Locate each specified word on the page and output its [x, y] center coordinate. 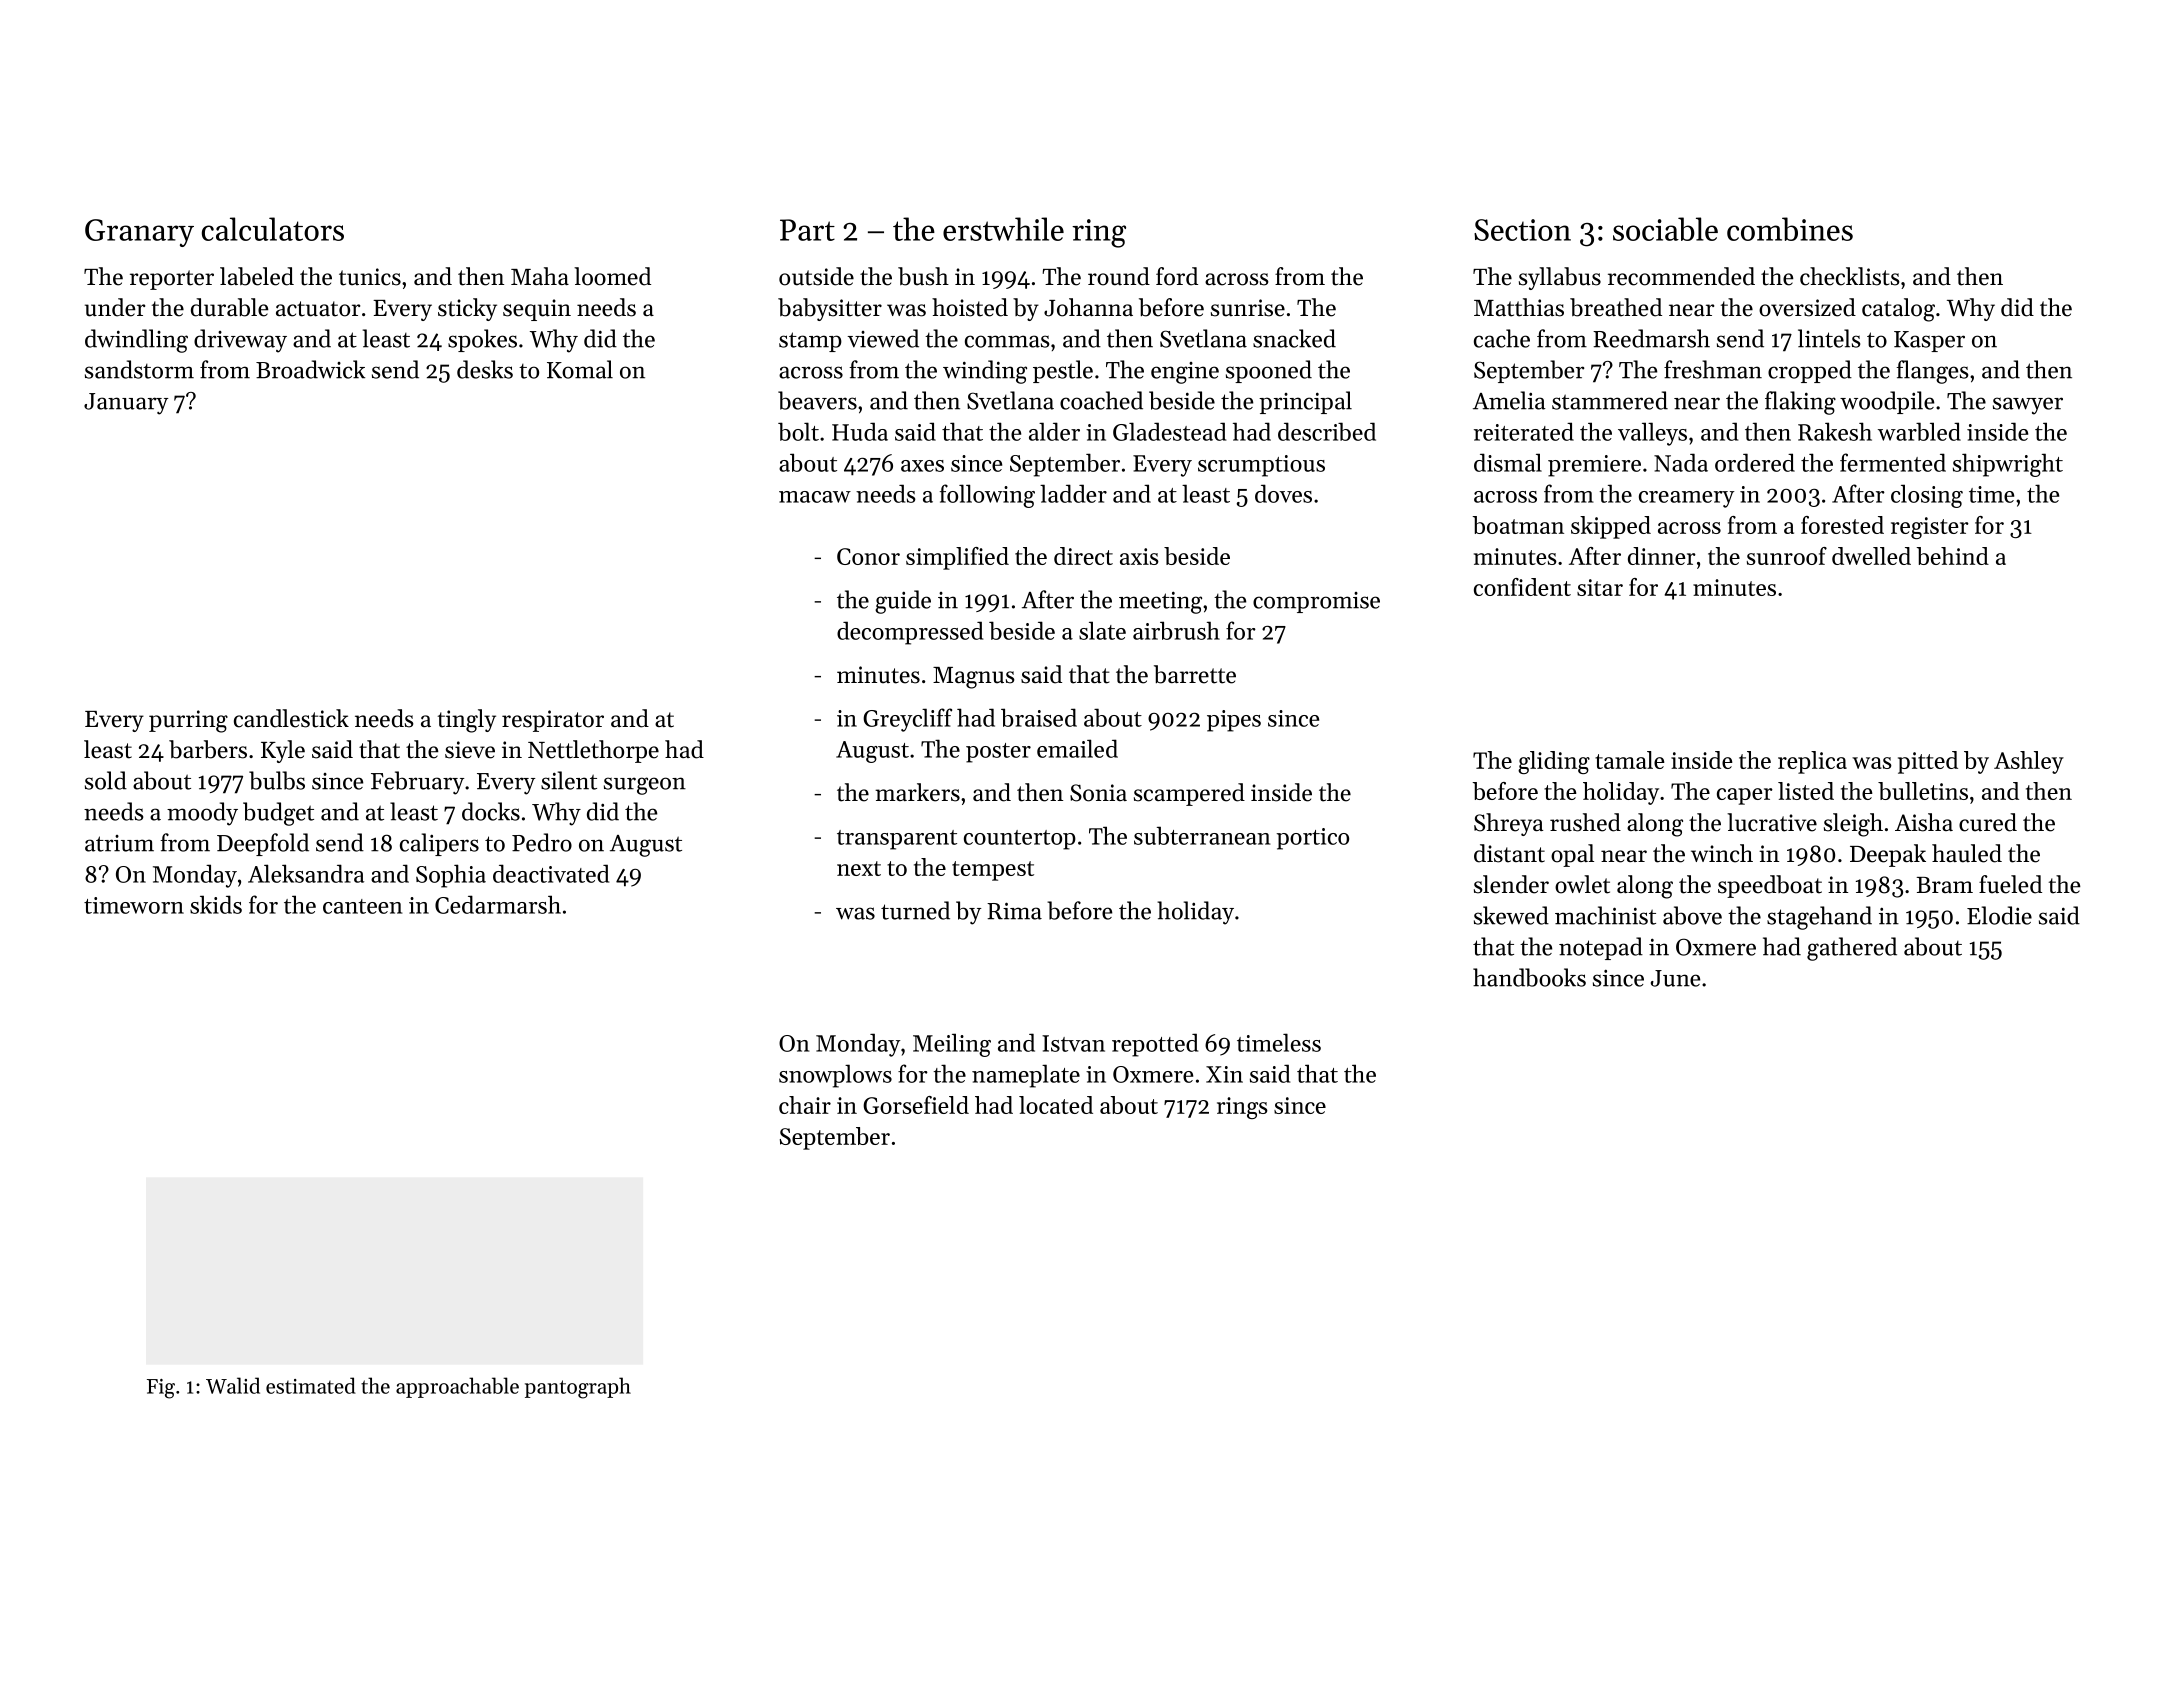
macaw [815, 497]
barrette [1195, 674]
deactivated [551, 873]
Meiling [952, 1045]
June [1675, 978]
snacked [1294, 338]
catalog [1898, 310]
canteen [362, 906]
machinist [1605, 915]
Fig [161, 1389]
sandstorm [139, 369]
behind [1953, 556]
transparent [897, 840]
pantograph [578, 1388]
